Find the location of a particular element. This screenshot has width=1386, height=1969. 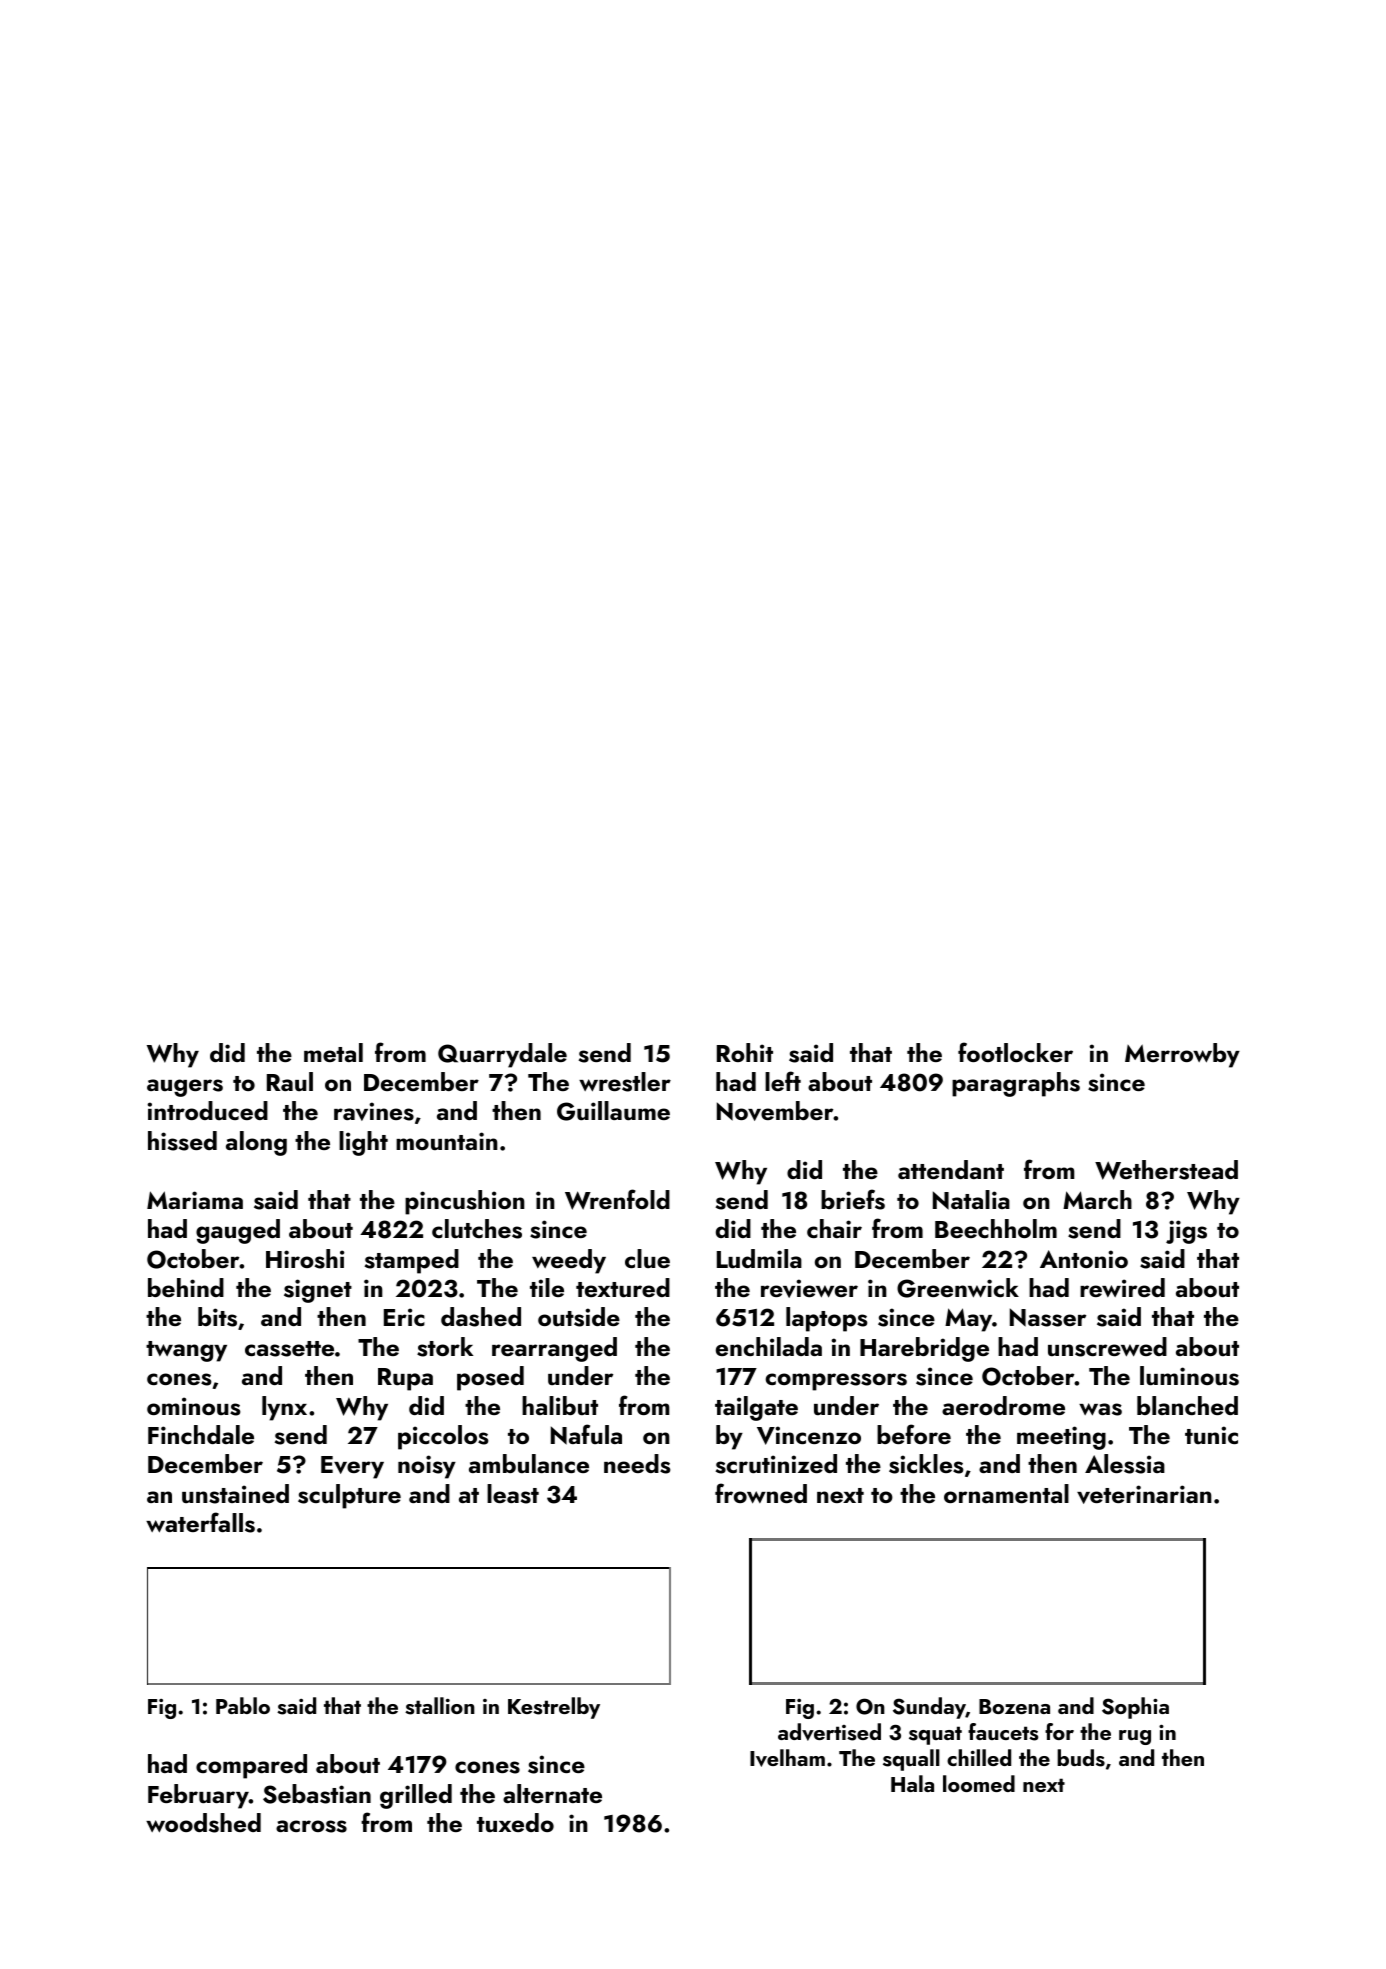

Merrowby is located at coordinates (1182, 1055).
